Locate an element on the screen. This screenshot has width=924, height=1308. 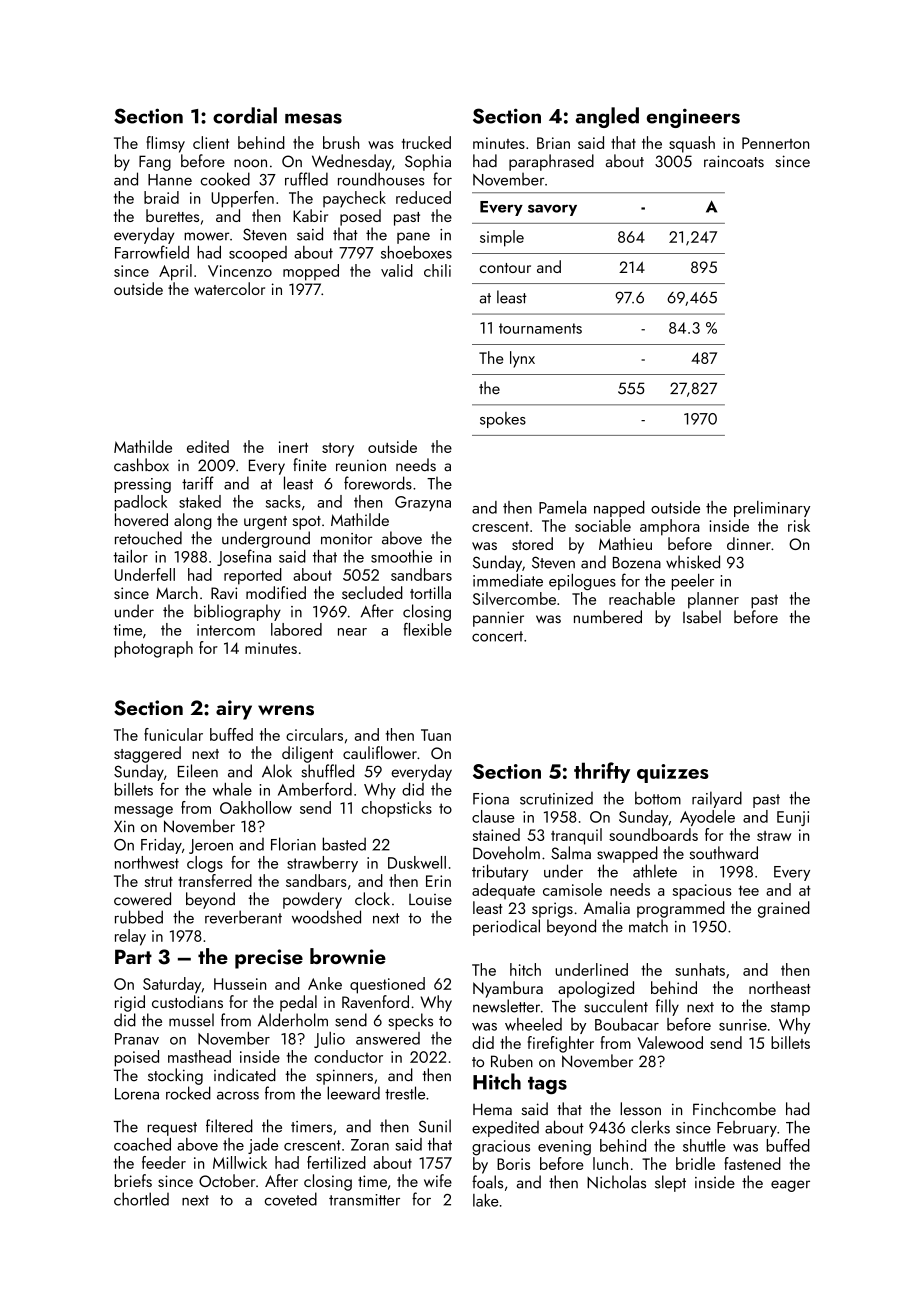
cauliflower is located at coordinates (380, 752).
